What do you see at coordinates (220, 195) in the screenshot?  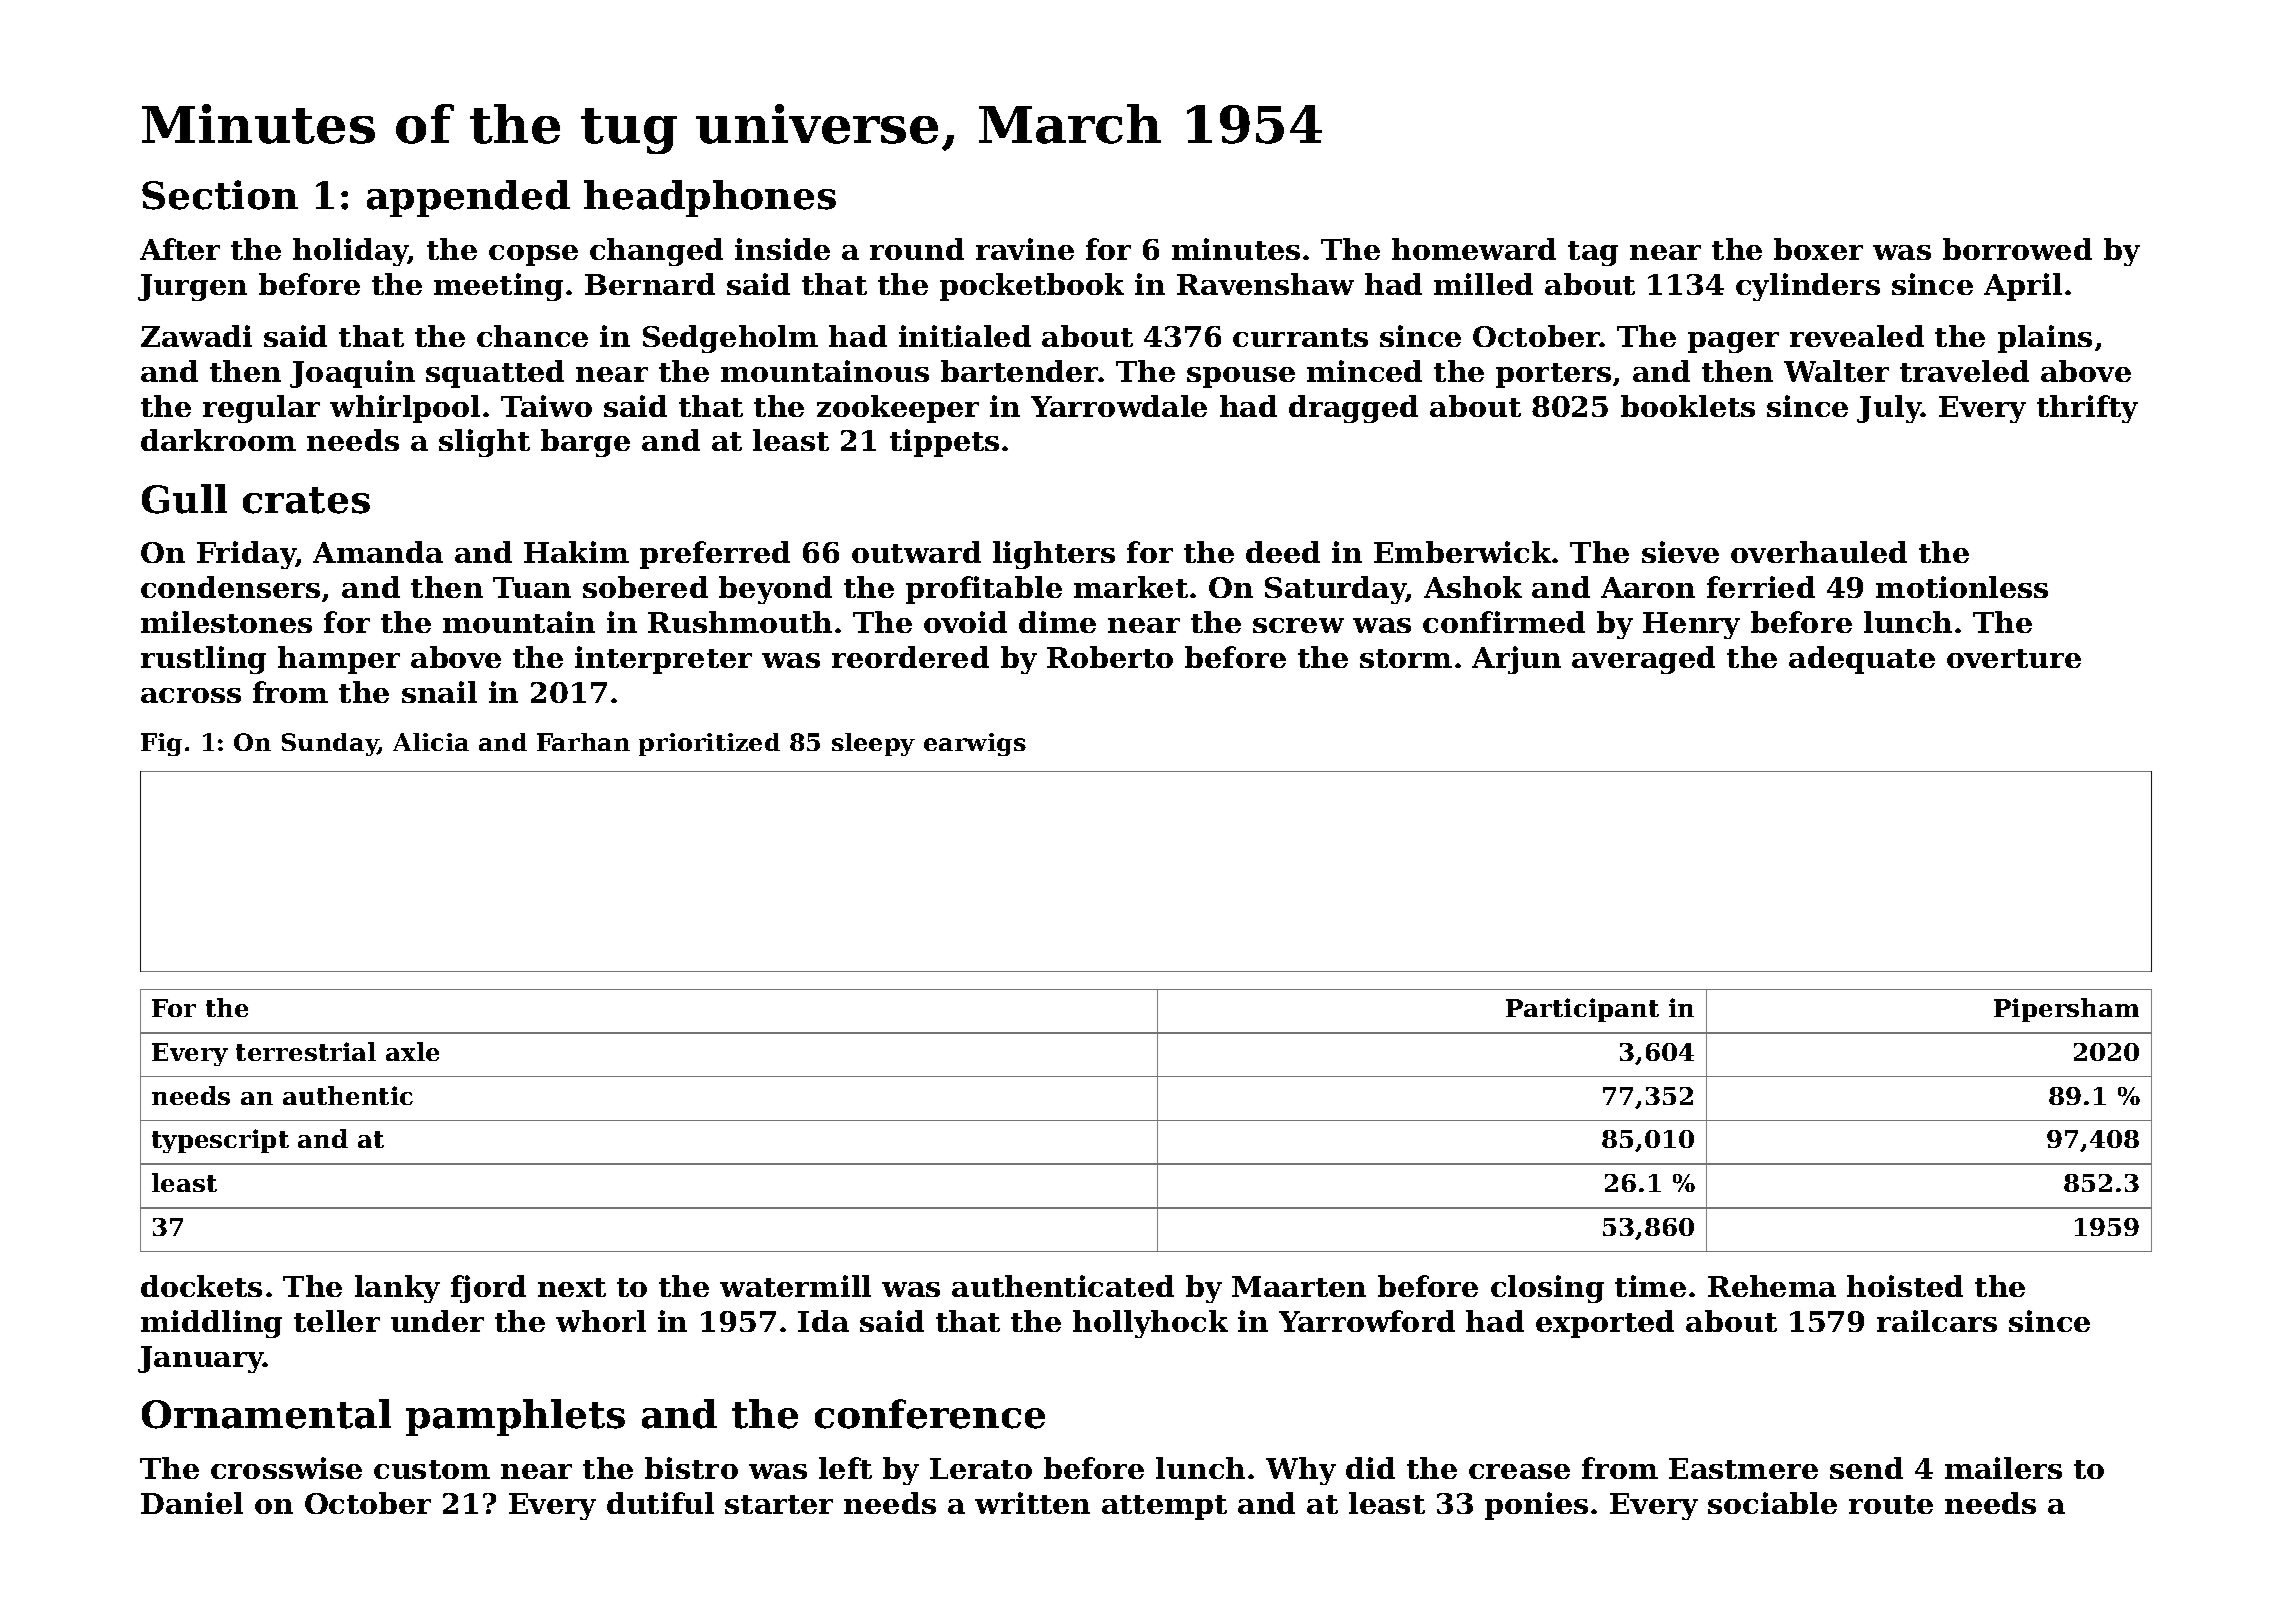 I see `Section` at bounding box center [220, 195].
